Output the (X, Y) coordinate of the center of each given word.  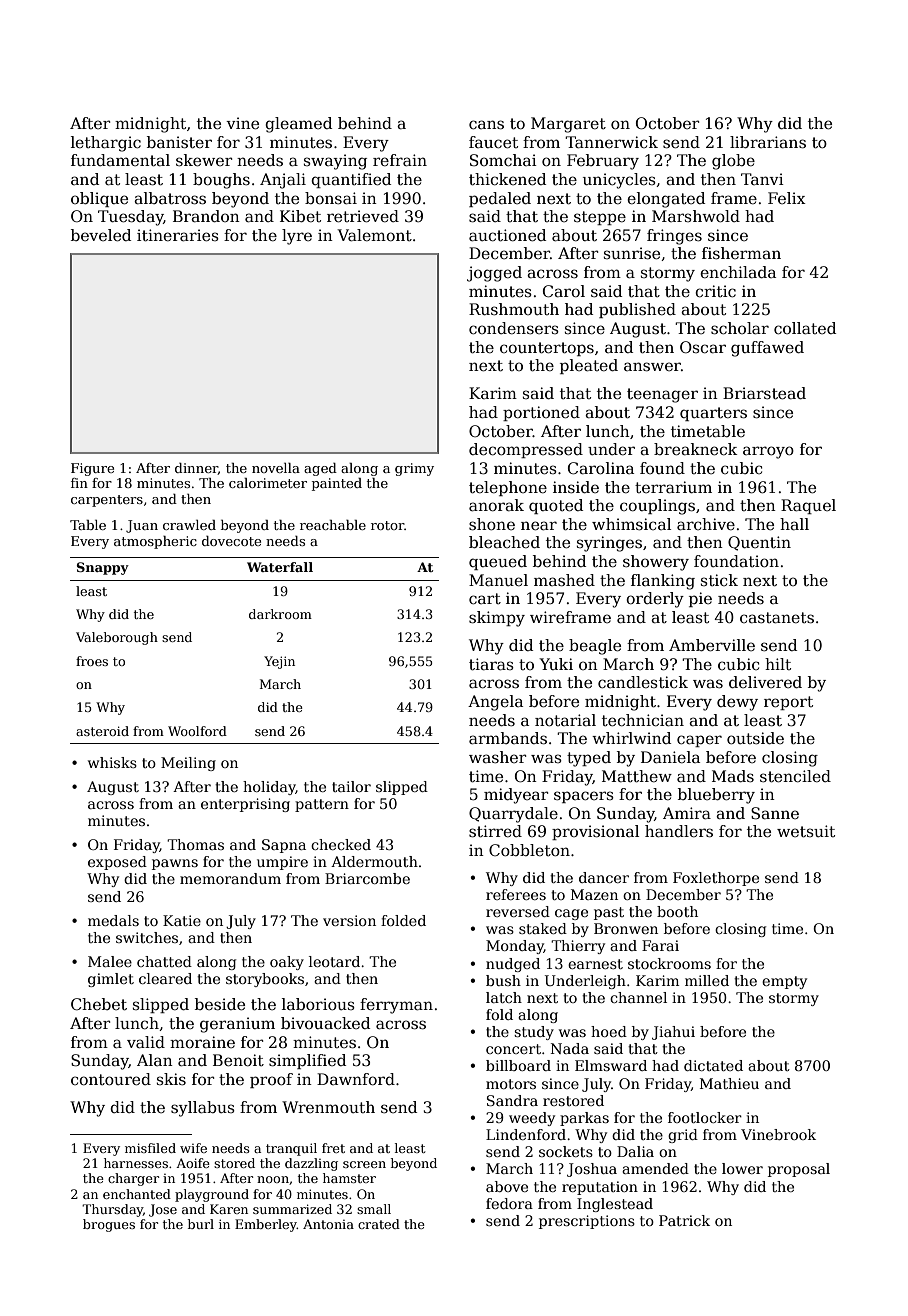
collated (805, 328)
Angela (495, 703)
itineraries (178, 235)
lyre (297, 237)
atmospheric (155, 542)
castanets (777, 618)
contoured (111, 1079)
